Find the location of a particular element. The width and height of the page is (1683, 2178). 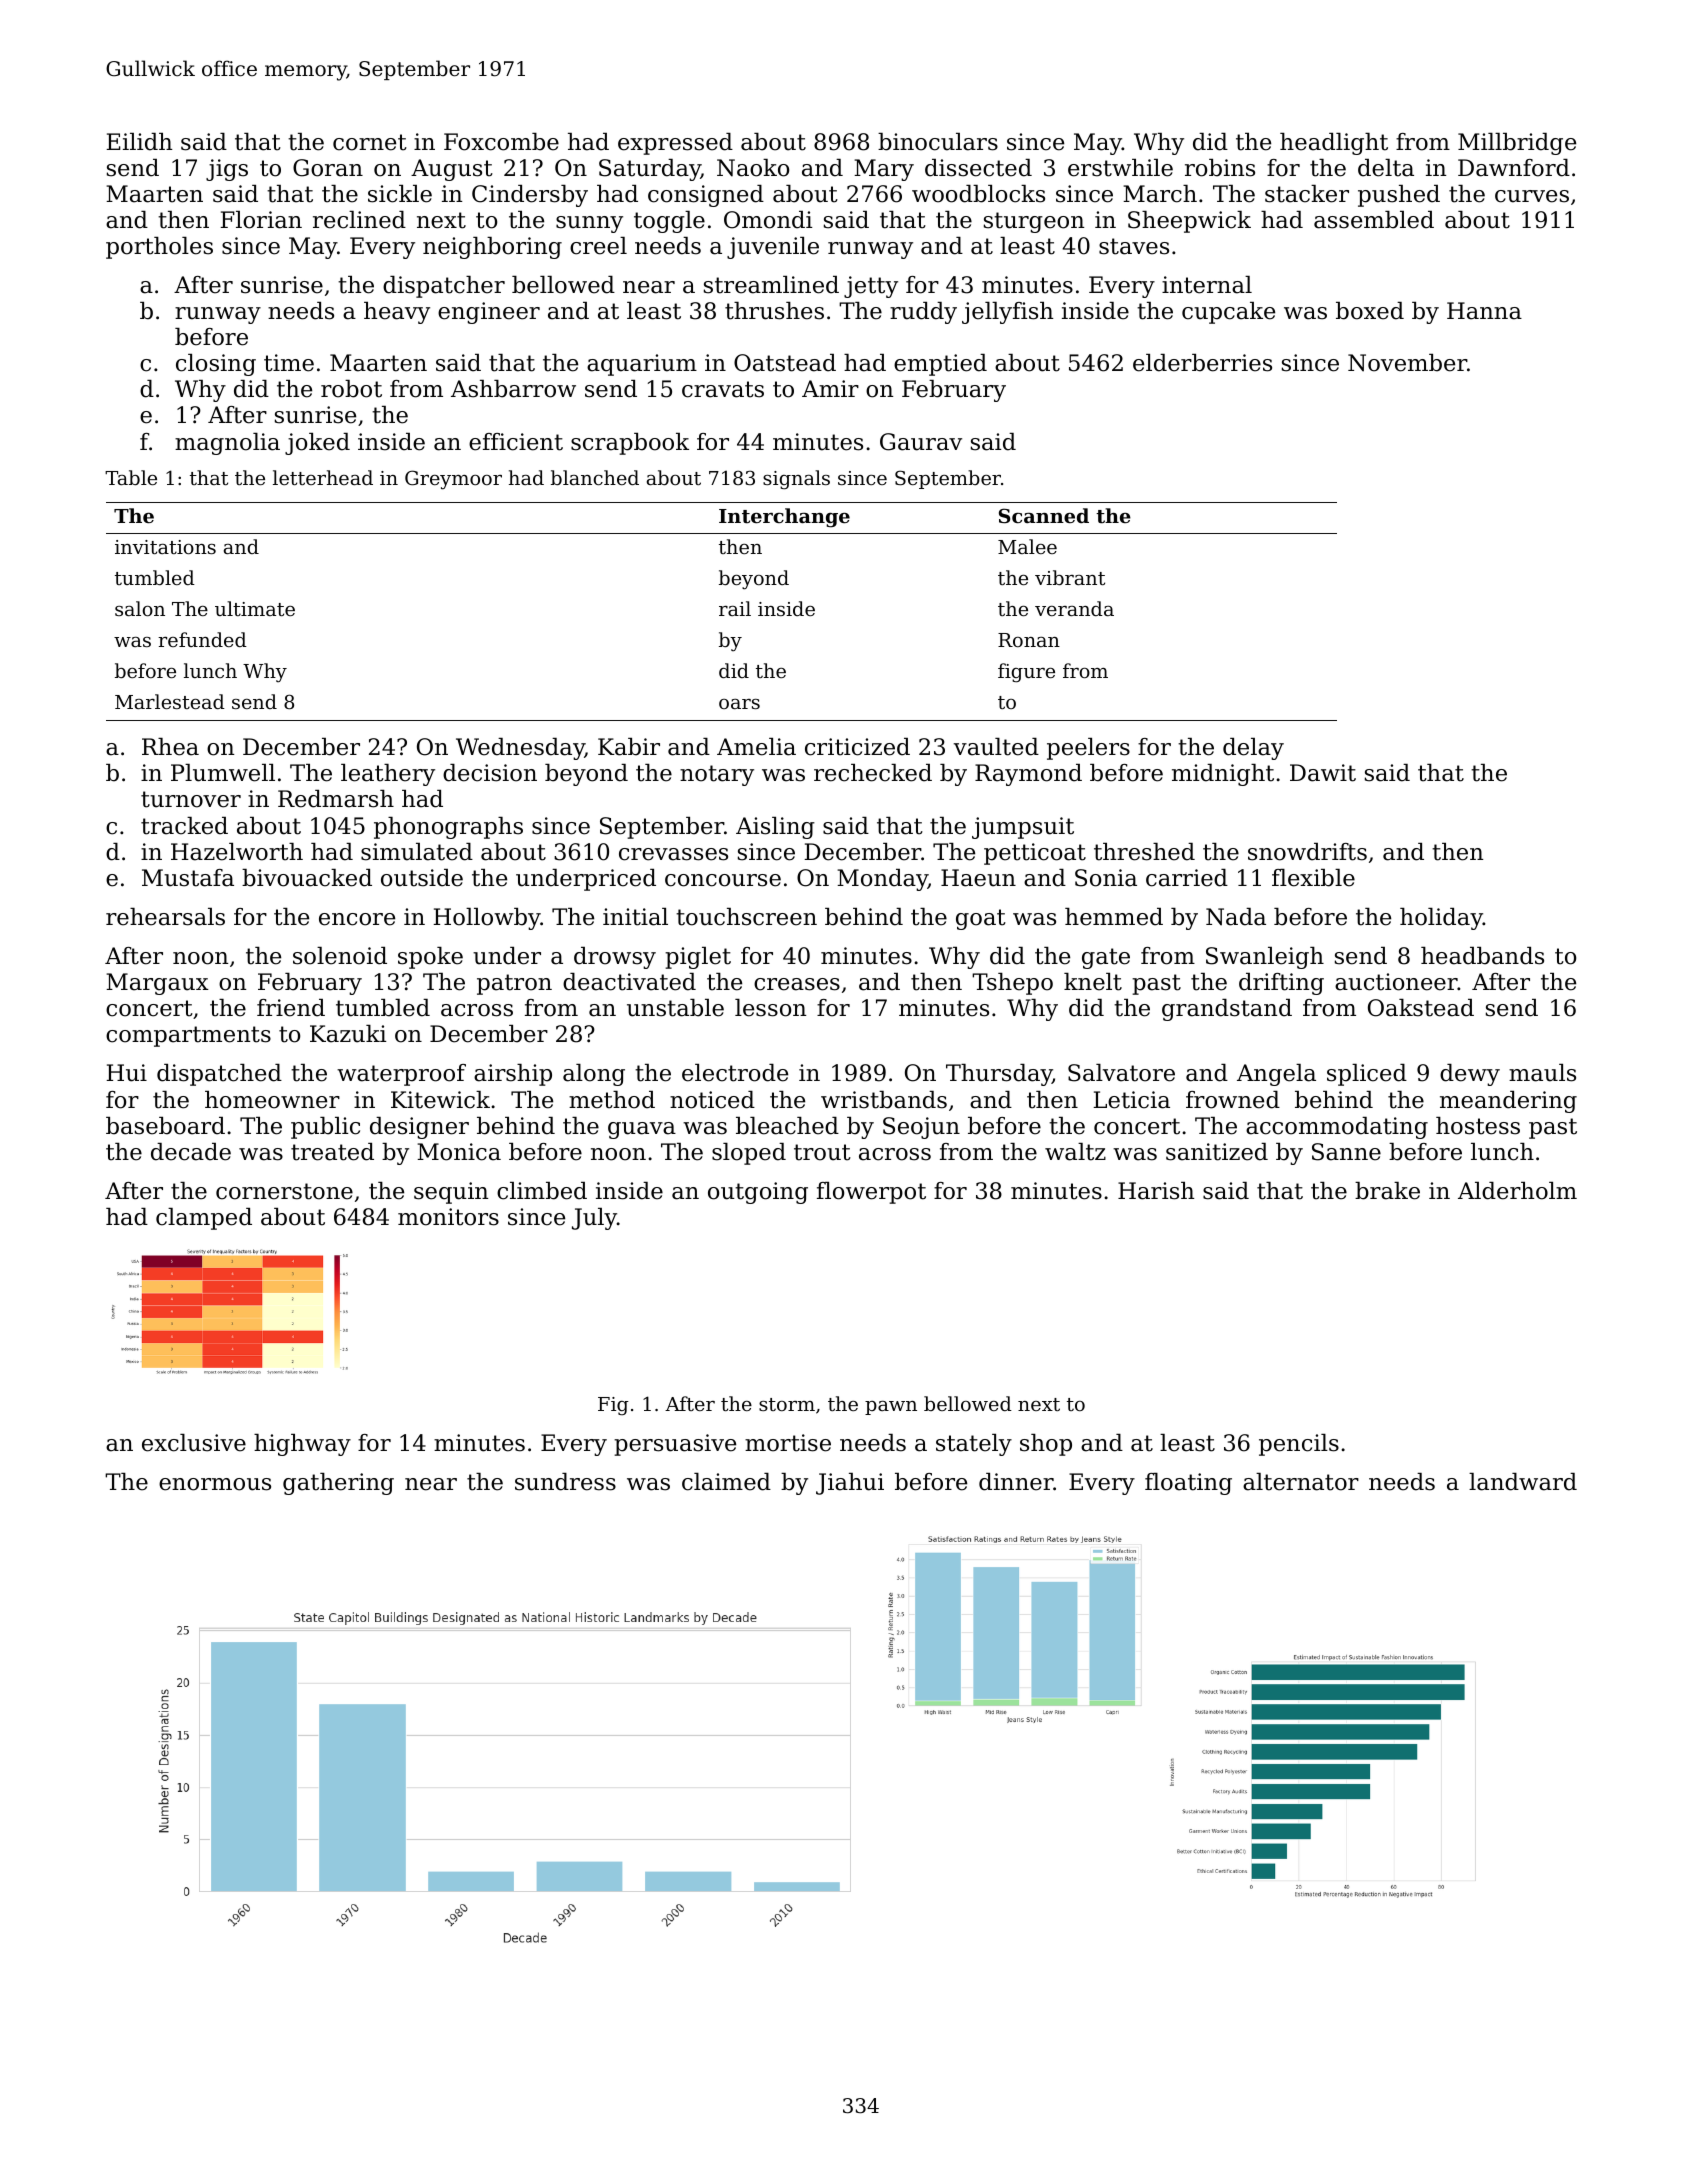

curves is located at coordinates (1532, 196).
